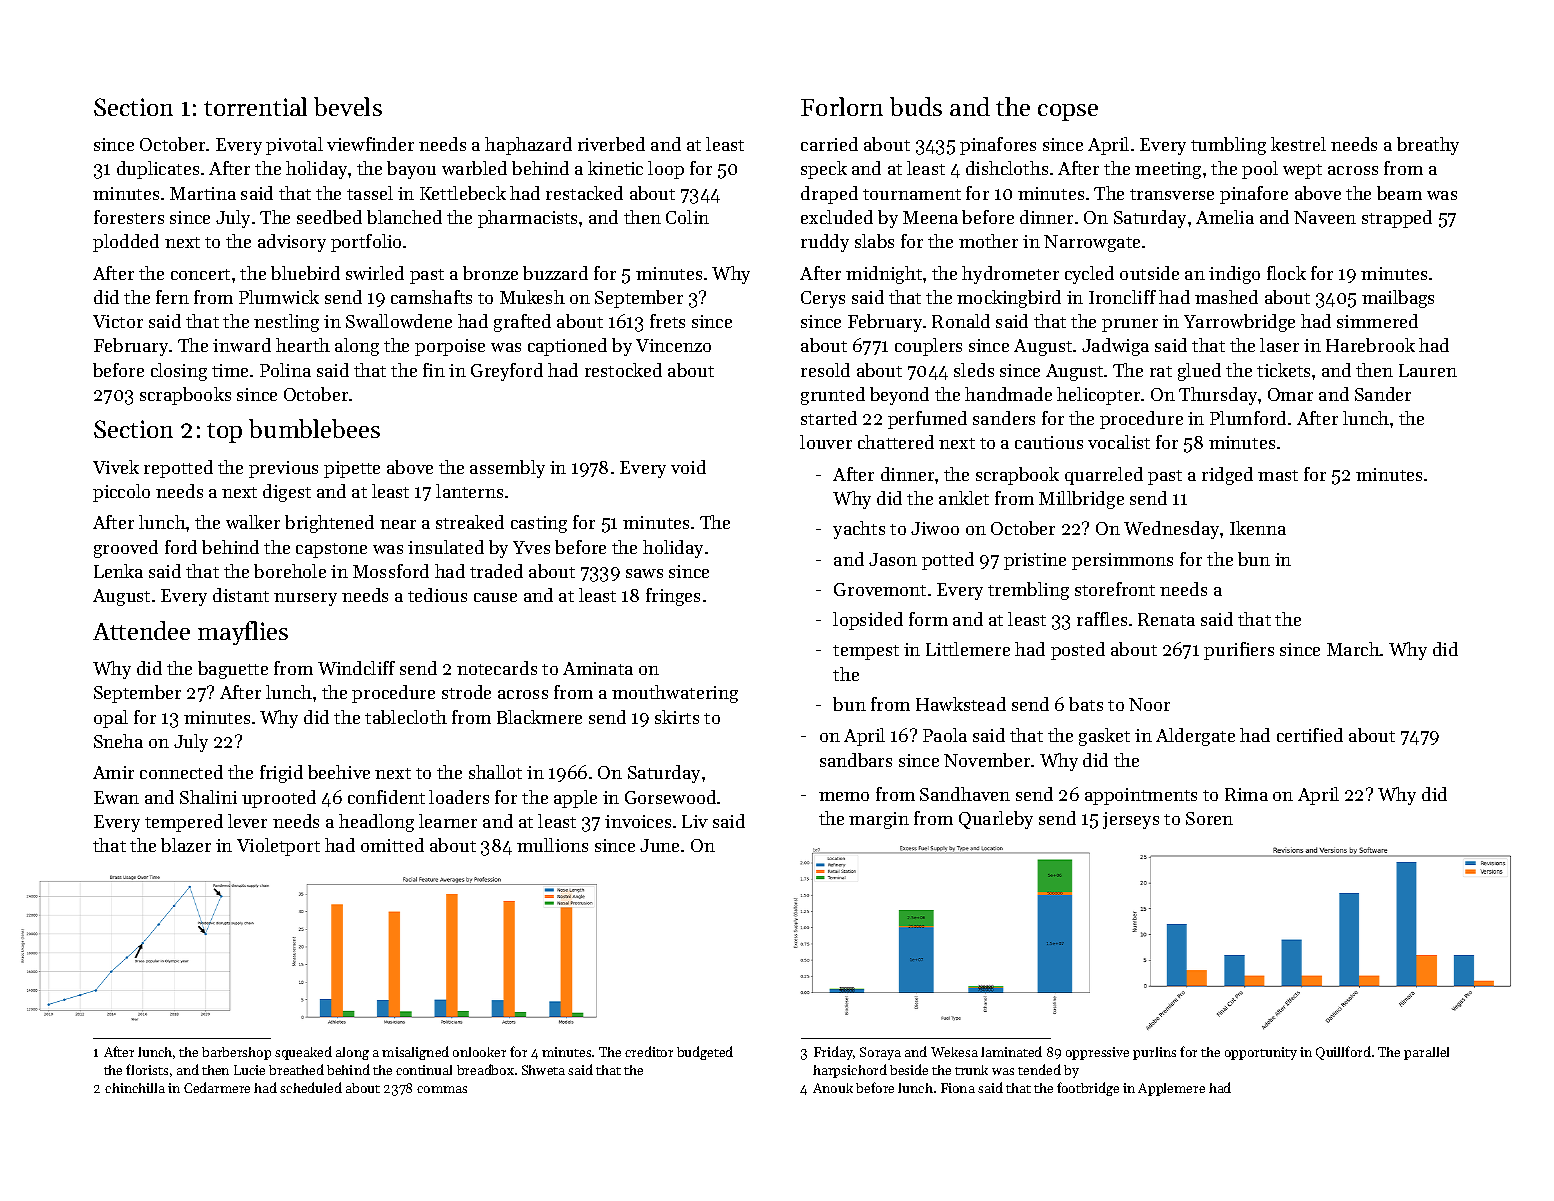 The image size is (1554, 1201). What do you see at coordinates (1225, 217) in the document?
I see `Amelia` at bounding box center [1225, 217].
